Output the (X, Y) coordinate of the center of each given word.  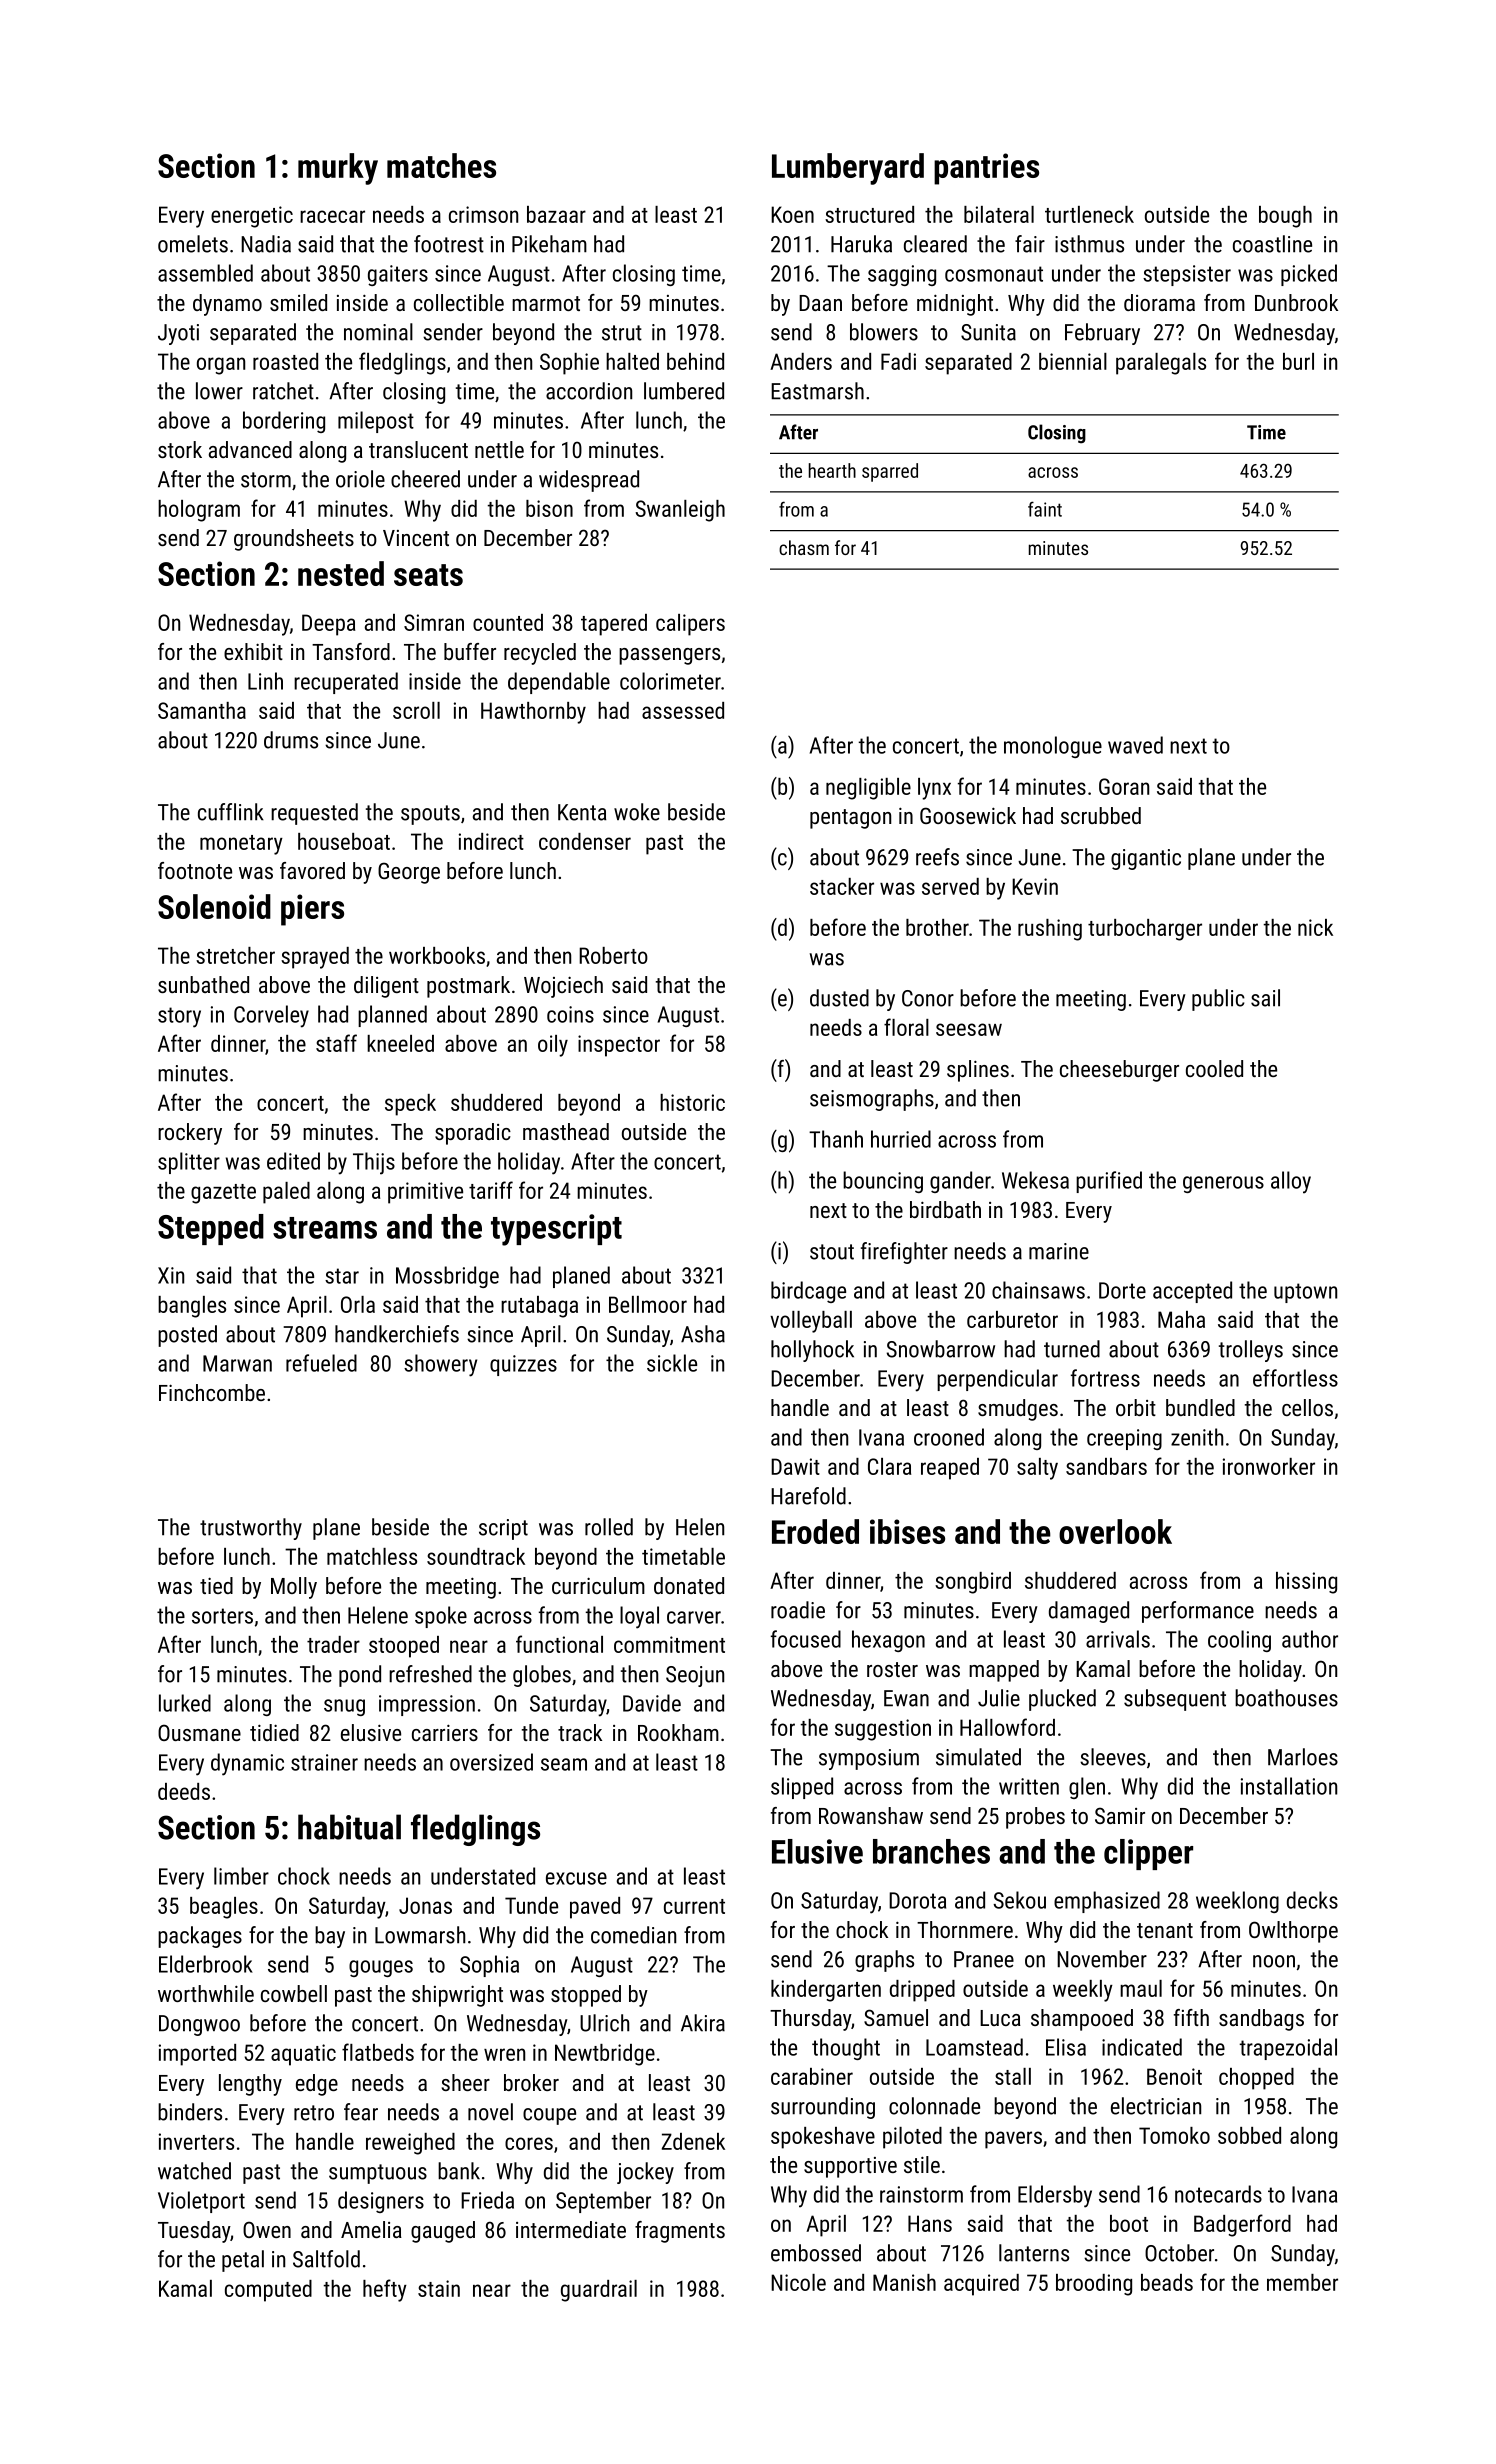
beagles (224, 1908)
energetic (252, 217)
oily (553, 1046)
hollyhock (812, 1351)
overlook (1115, 1531)
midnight (955, 305)
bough (1285, 217)
